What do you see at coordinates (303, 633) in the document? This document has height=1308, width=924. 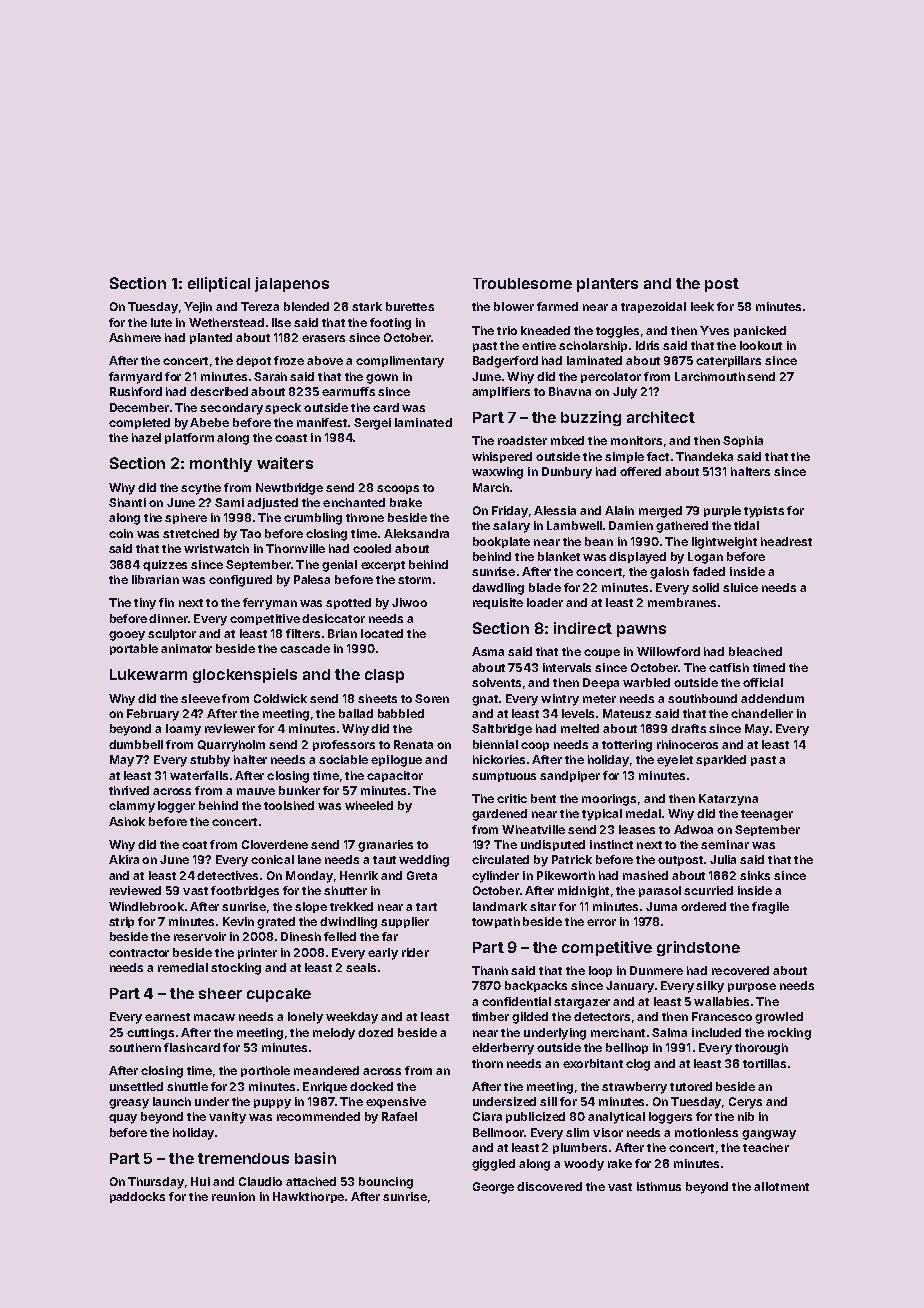 I see `filters` at bounding box center [303, 633].
